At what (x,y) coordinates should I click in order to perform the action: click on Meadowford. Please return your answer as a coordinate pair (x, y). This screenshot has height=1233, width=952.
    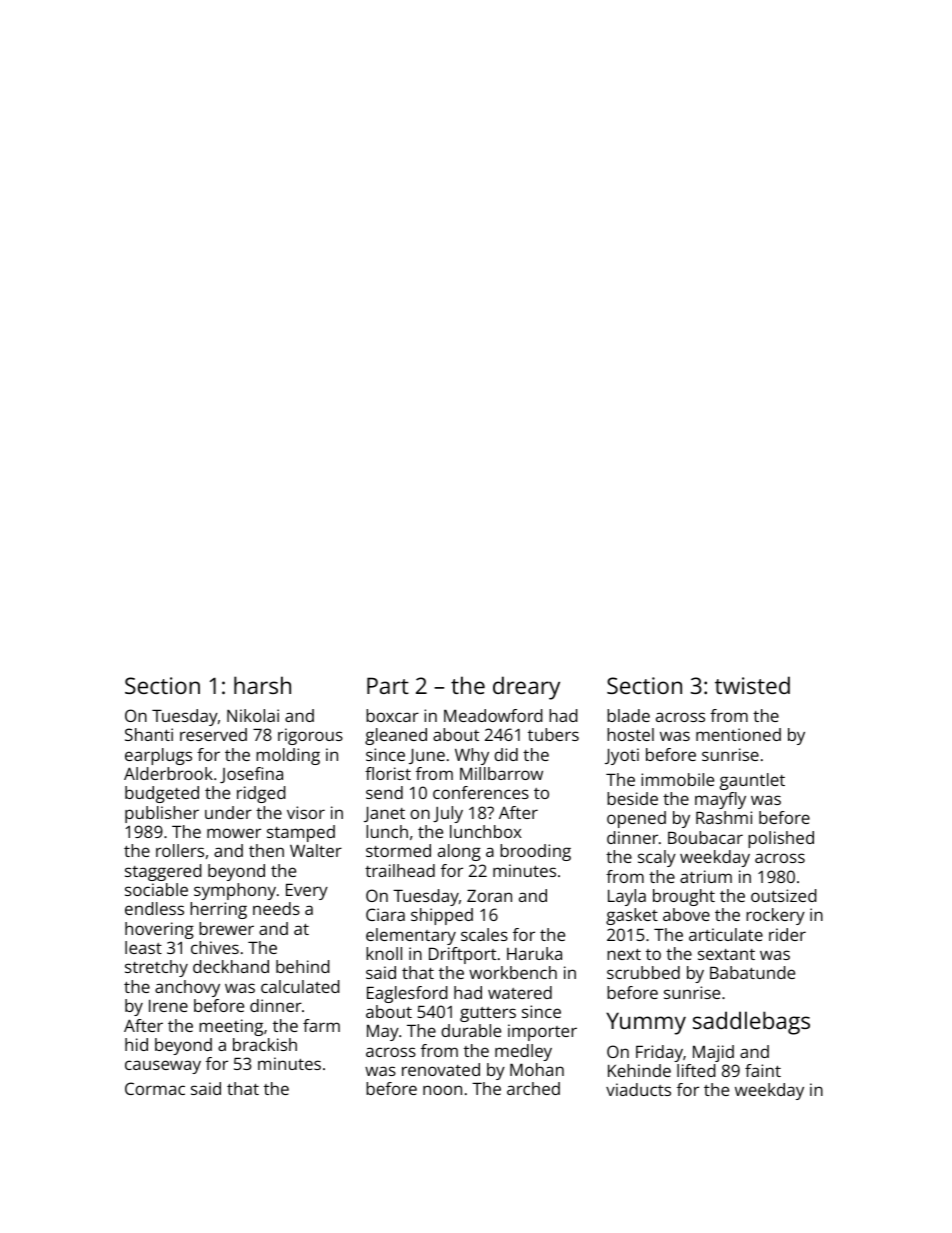
    Looking at the image, I should click on (493, 715).
